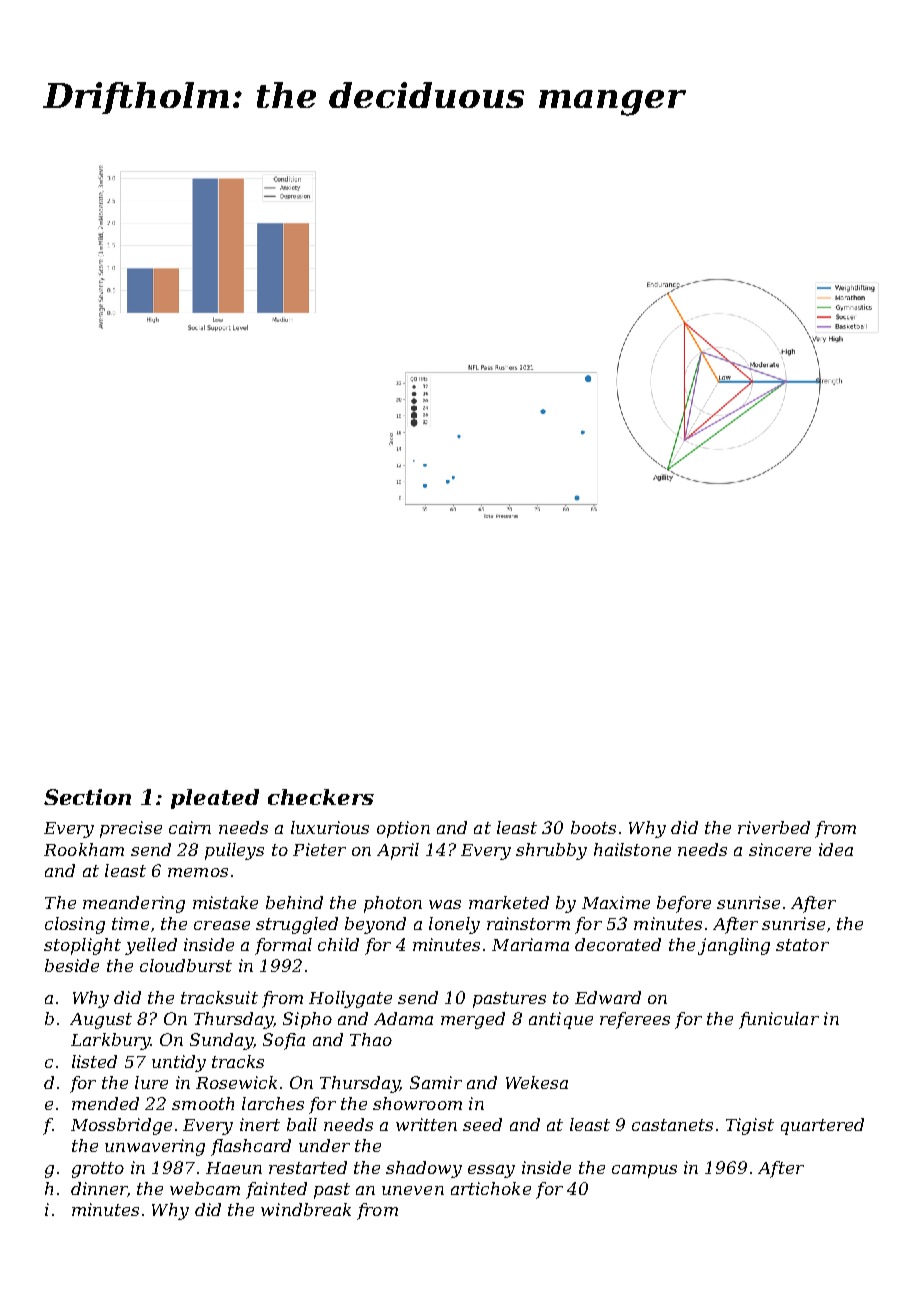 The height and width of the image is (1308, 924). Describe the element at coordinates (350, 999) in the image. I see `Hollygate` at that location.
